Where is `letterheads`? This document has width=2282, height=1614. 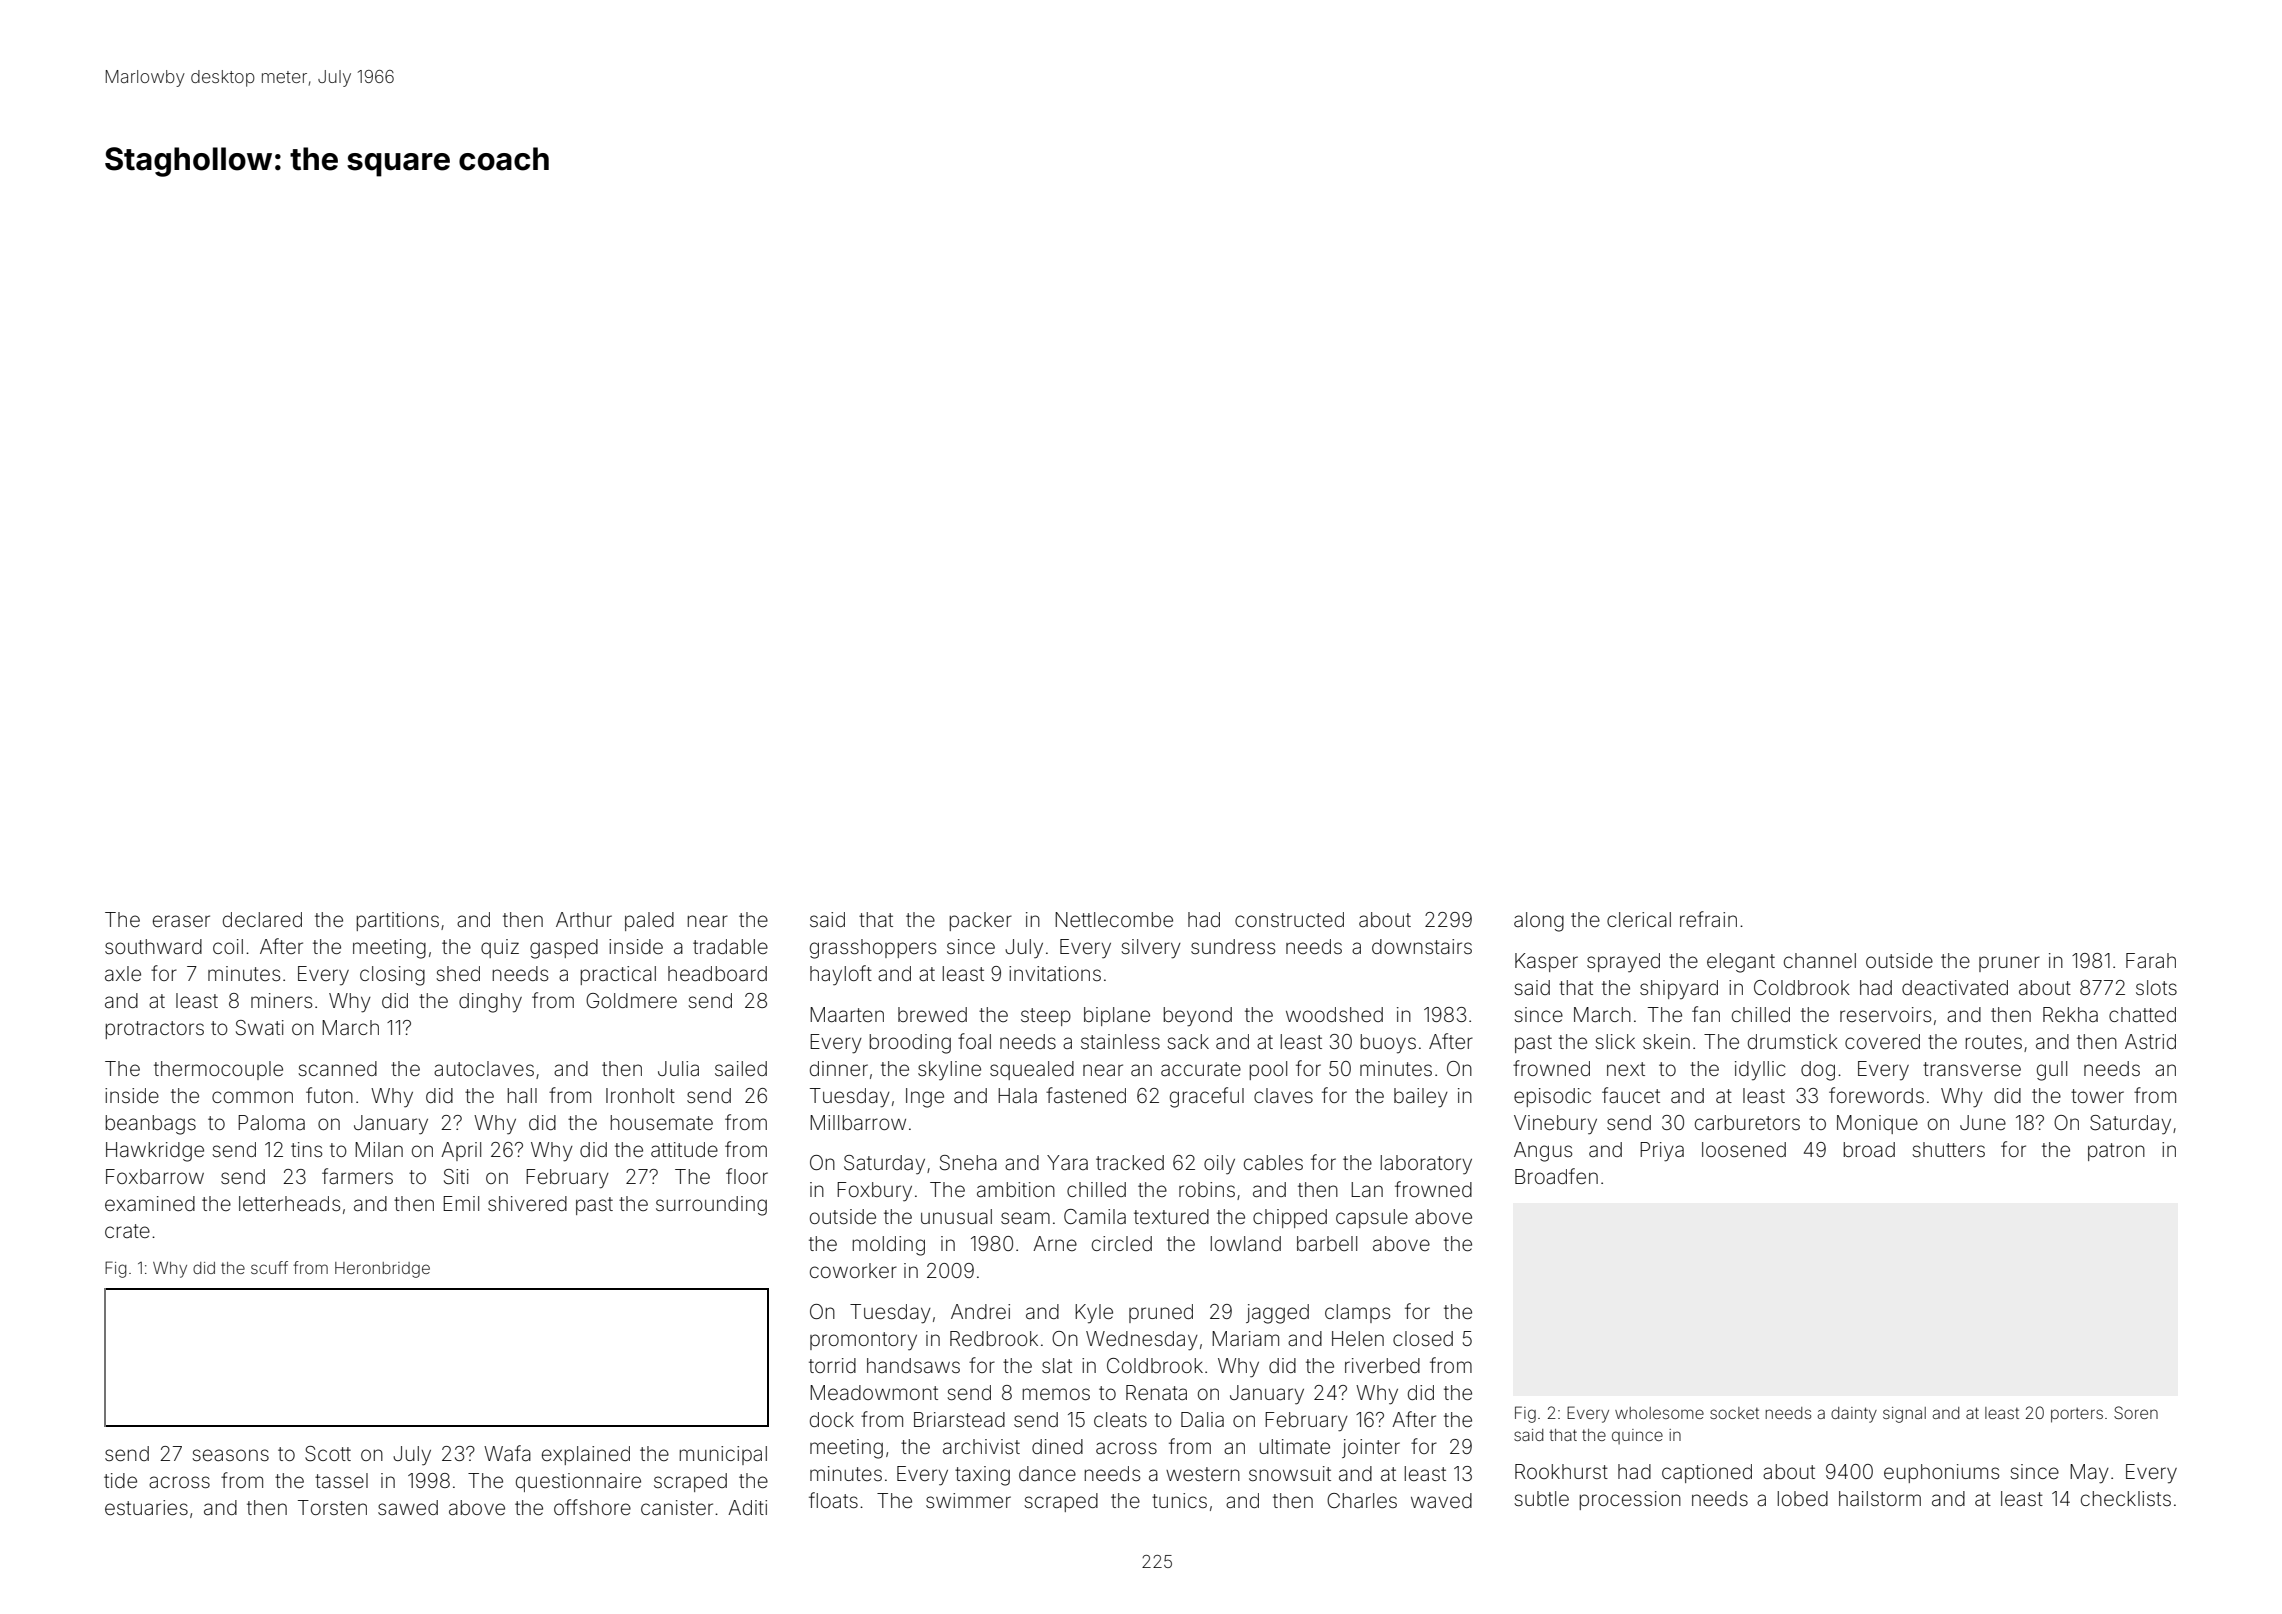 letterheads is located at coordinates (289, 1203).
